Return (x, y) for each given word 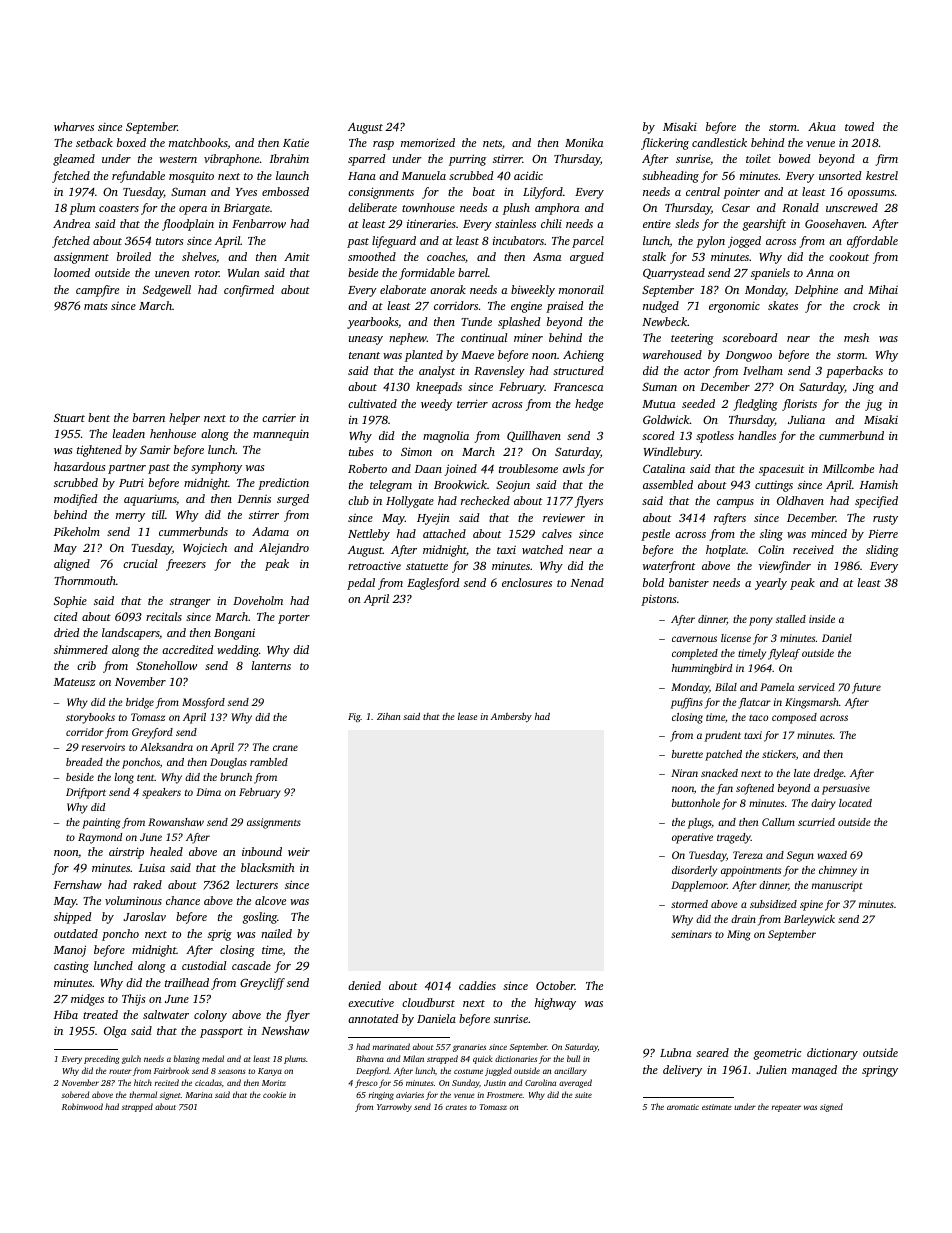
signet (170, 1096)
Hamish (879, 484)
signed (831, 1107)
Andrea (71, 223)
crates (456, 1107)
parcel (588, 242)
